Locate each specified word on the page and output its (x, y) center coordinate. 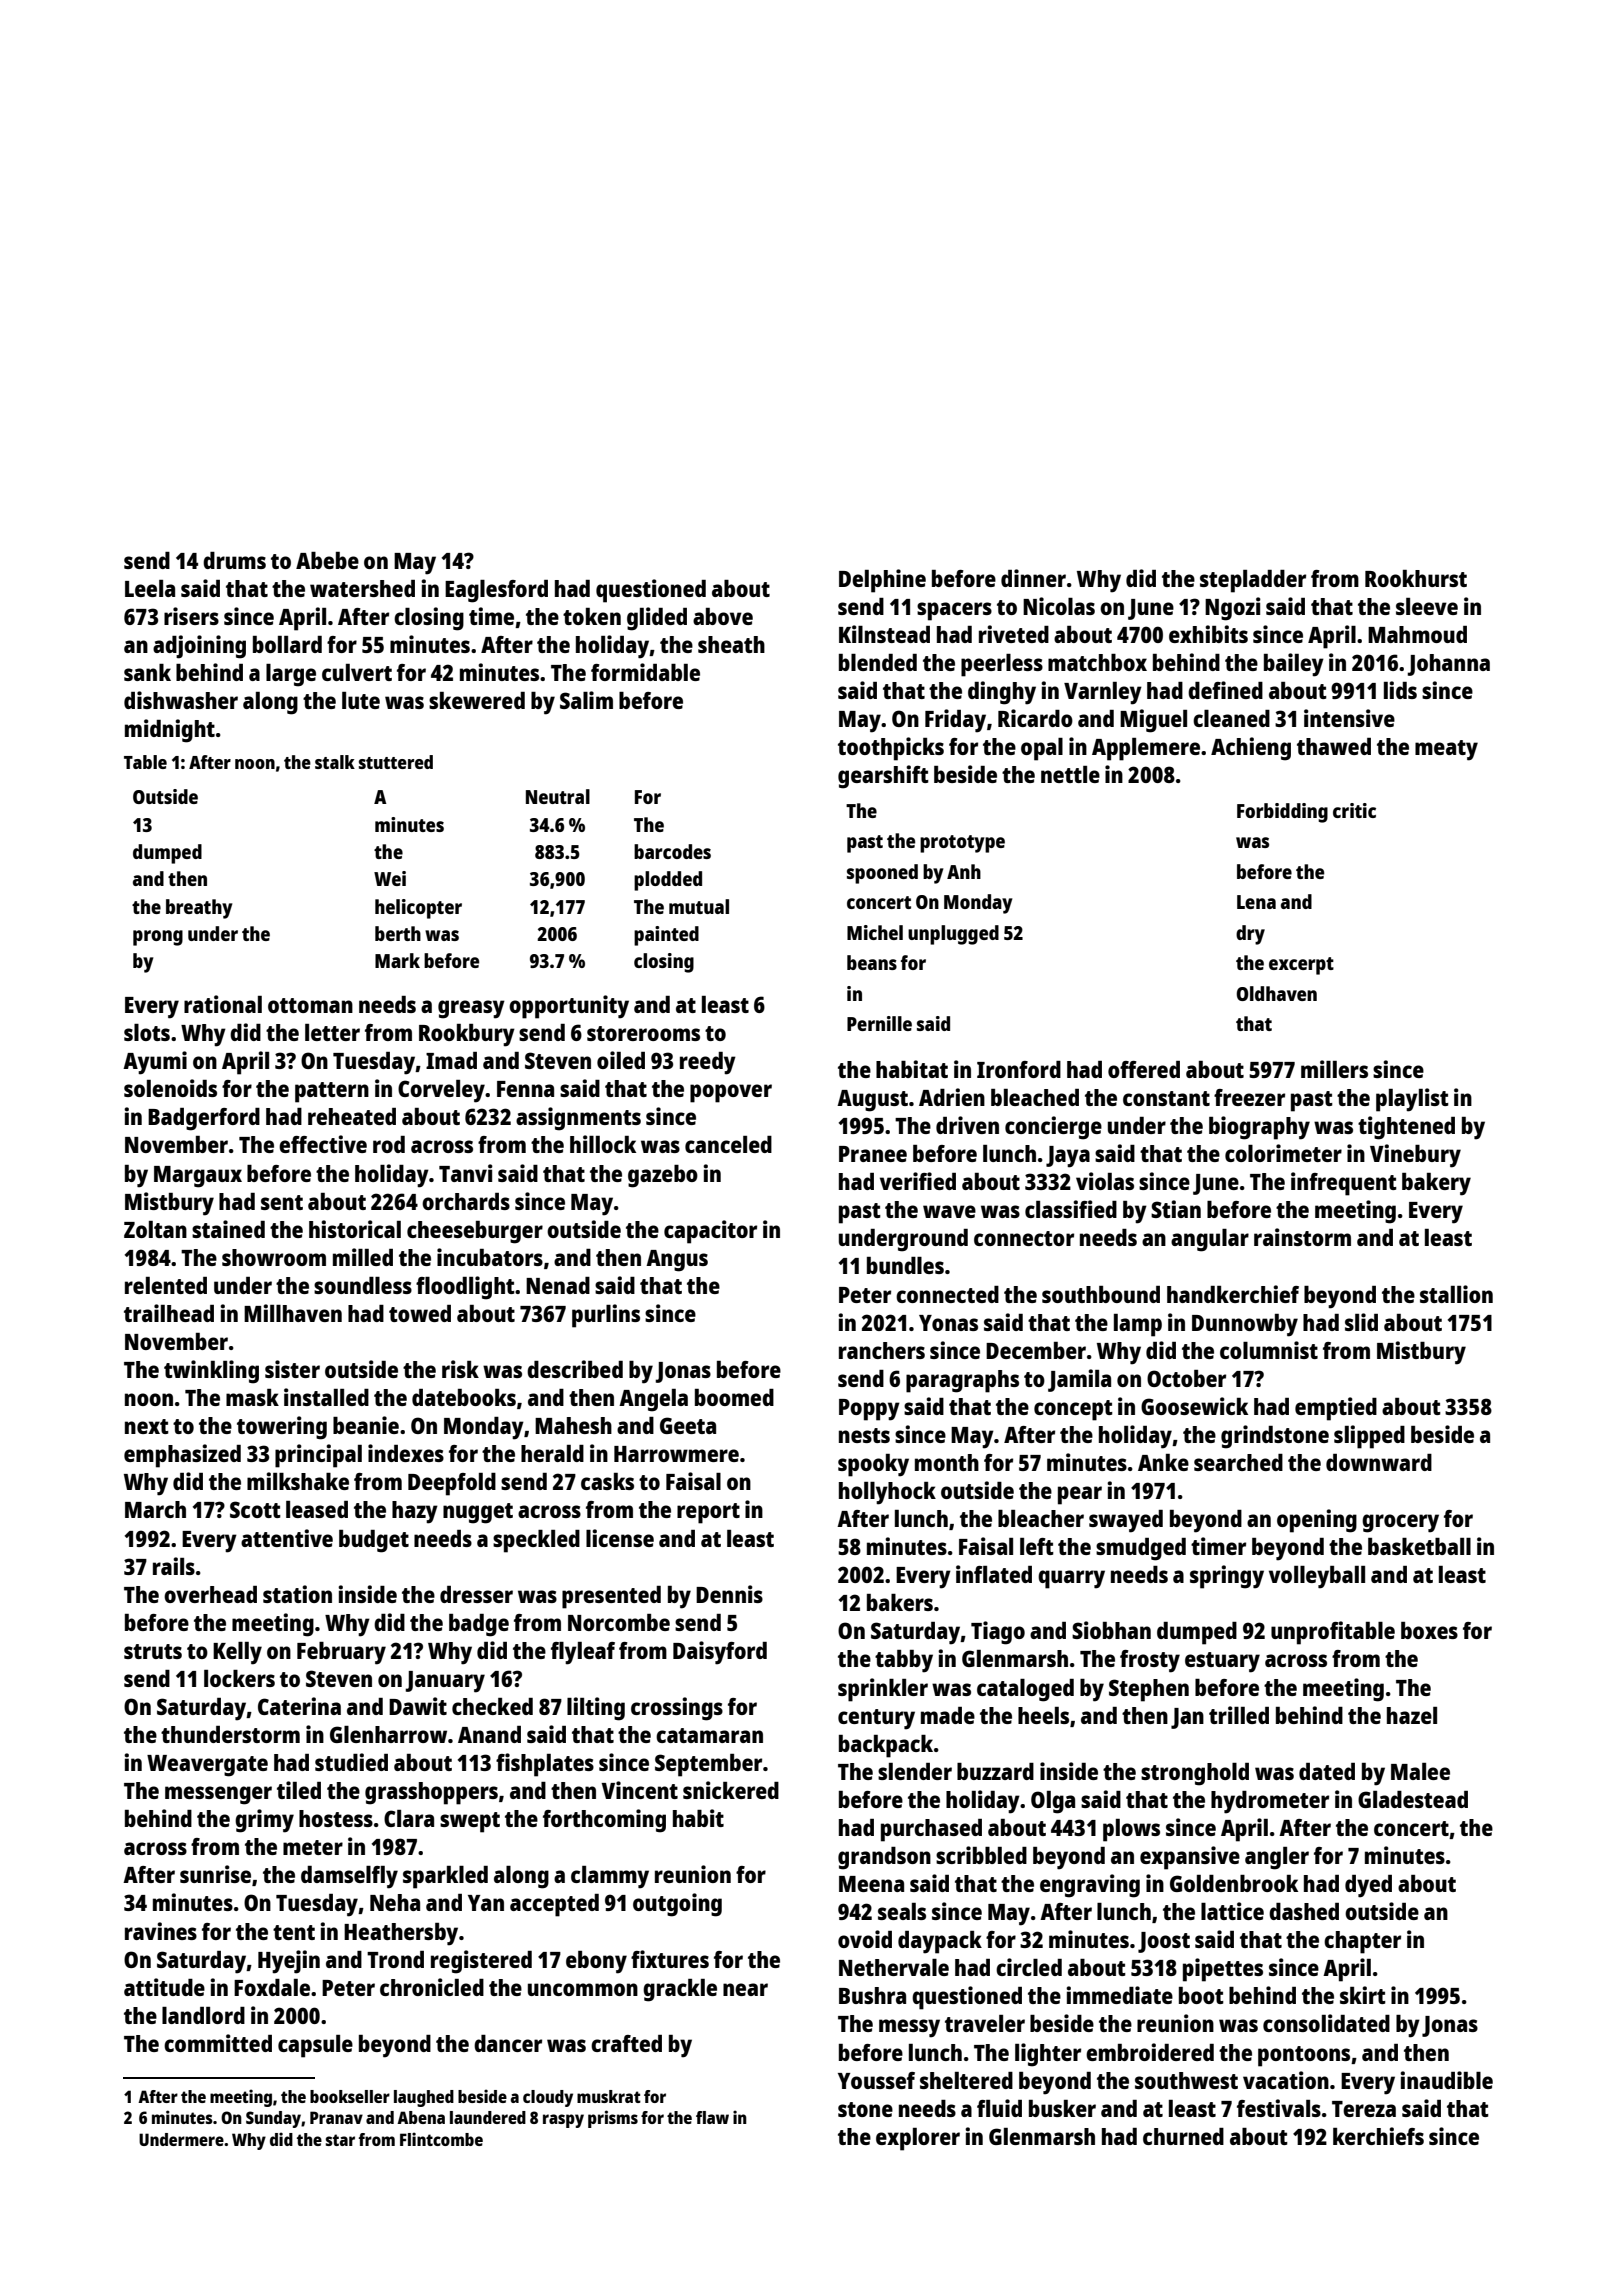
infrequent (1344, 1184)
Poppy (869, 1410)
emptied (1336, 1409)
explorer (918, 2139)
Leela (150, 588)
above (723, 616)
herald (552, 1453)
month (947, 1462)
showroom (274, 1257)
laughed (424, 2098)
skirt (1363, 1995)
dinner (1033, 578)
